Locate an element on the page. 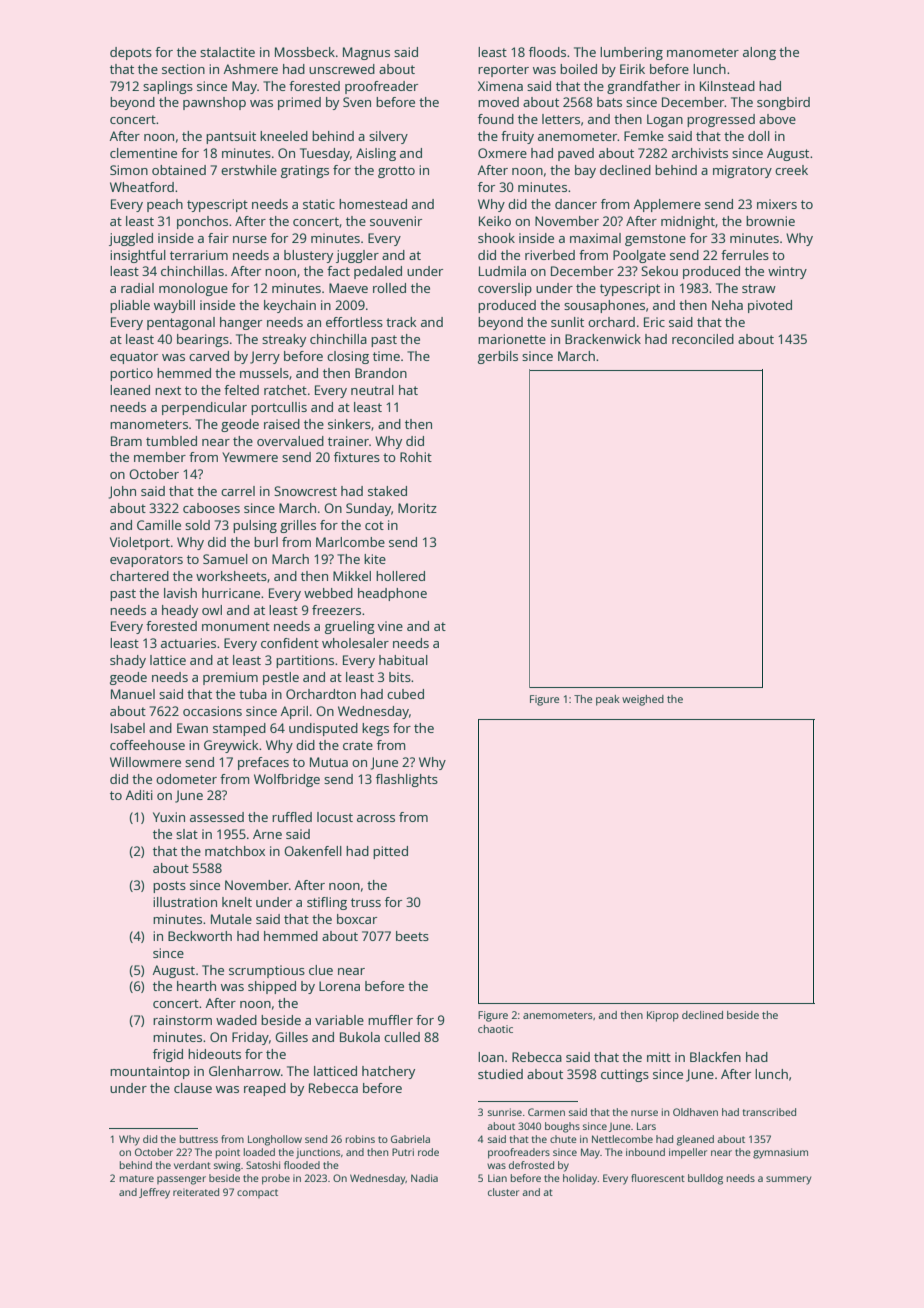 This image has height=1308, width=924. souvenir is located at coordinates (396, 221).
